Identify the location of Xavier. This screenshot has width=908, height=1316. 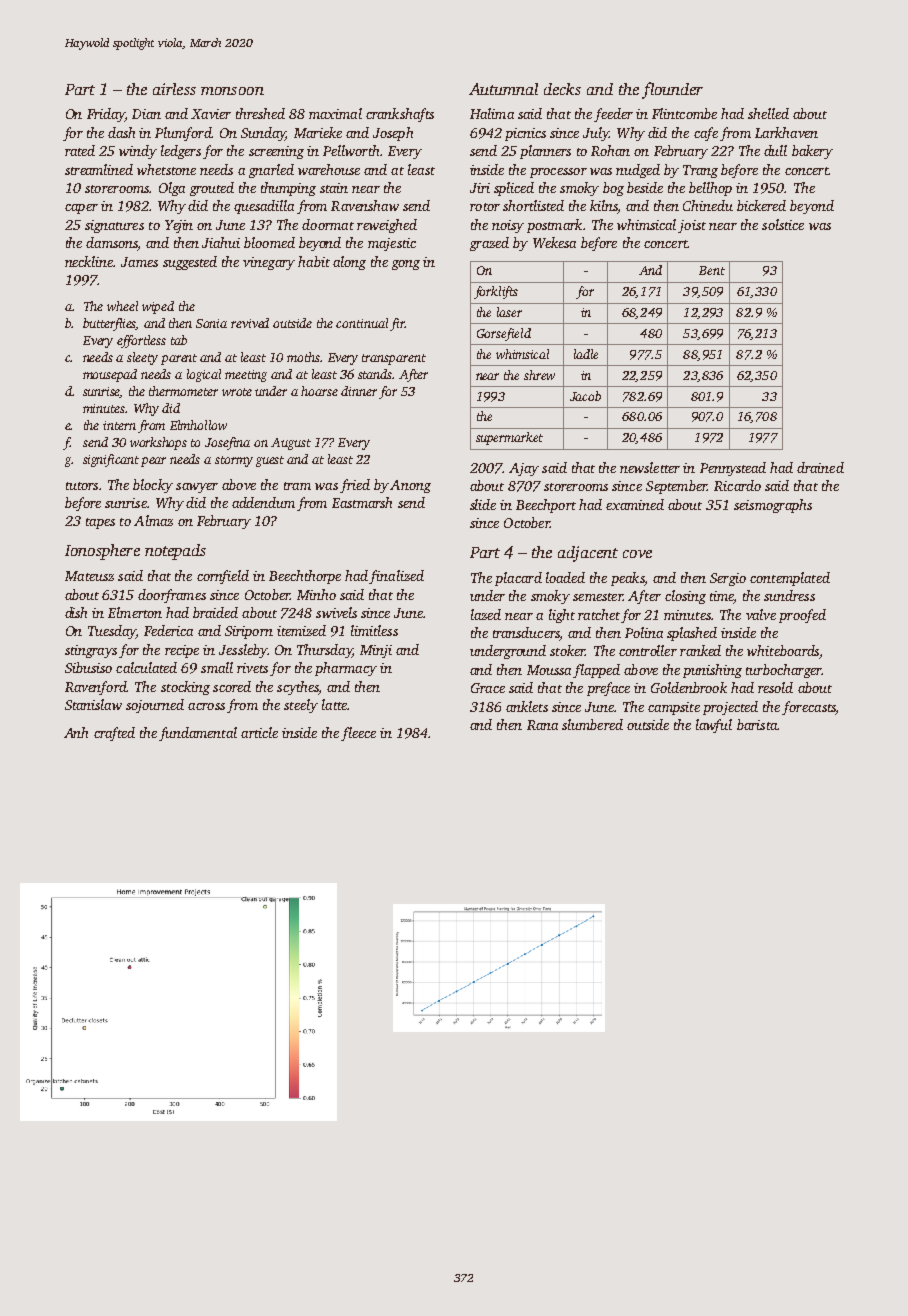
(211, 114).
